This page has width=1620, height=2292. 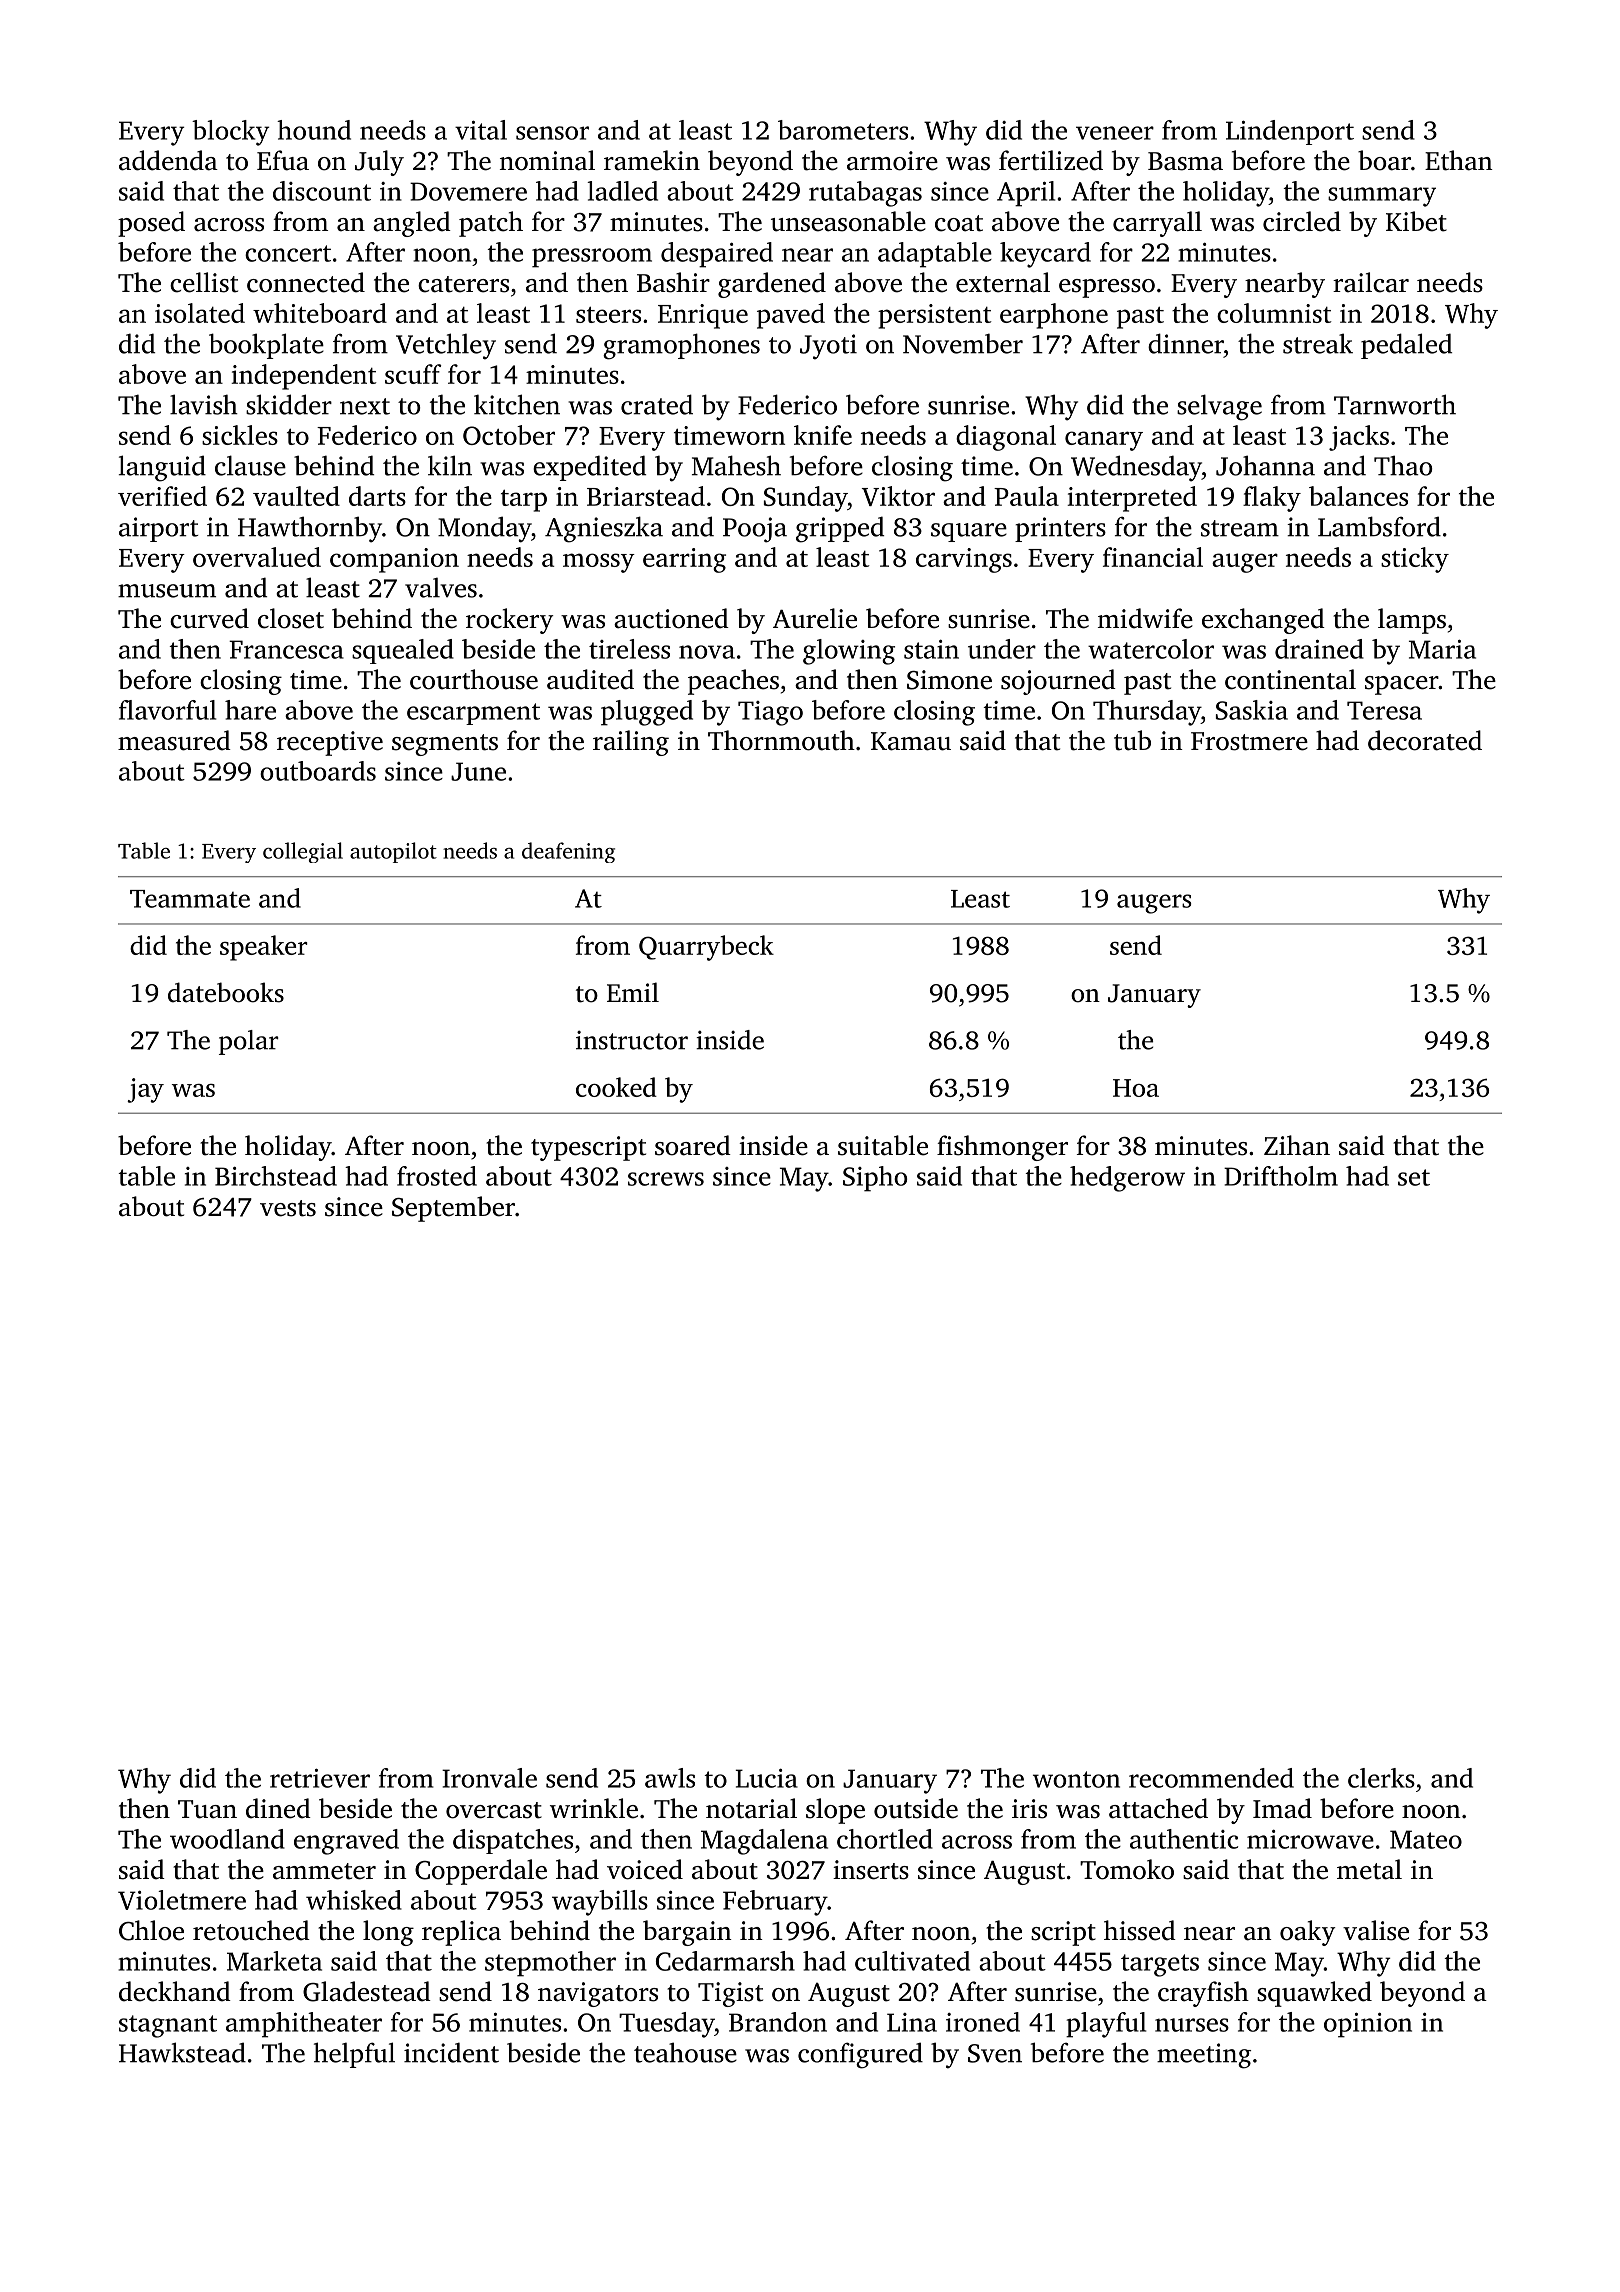 I want to click on valise, so click(x=1376, y=1930).
